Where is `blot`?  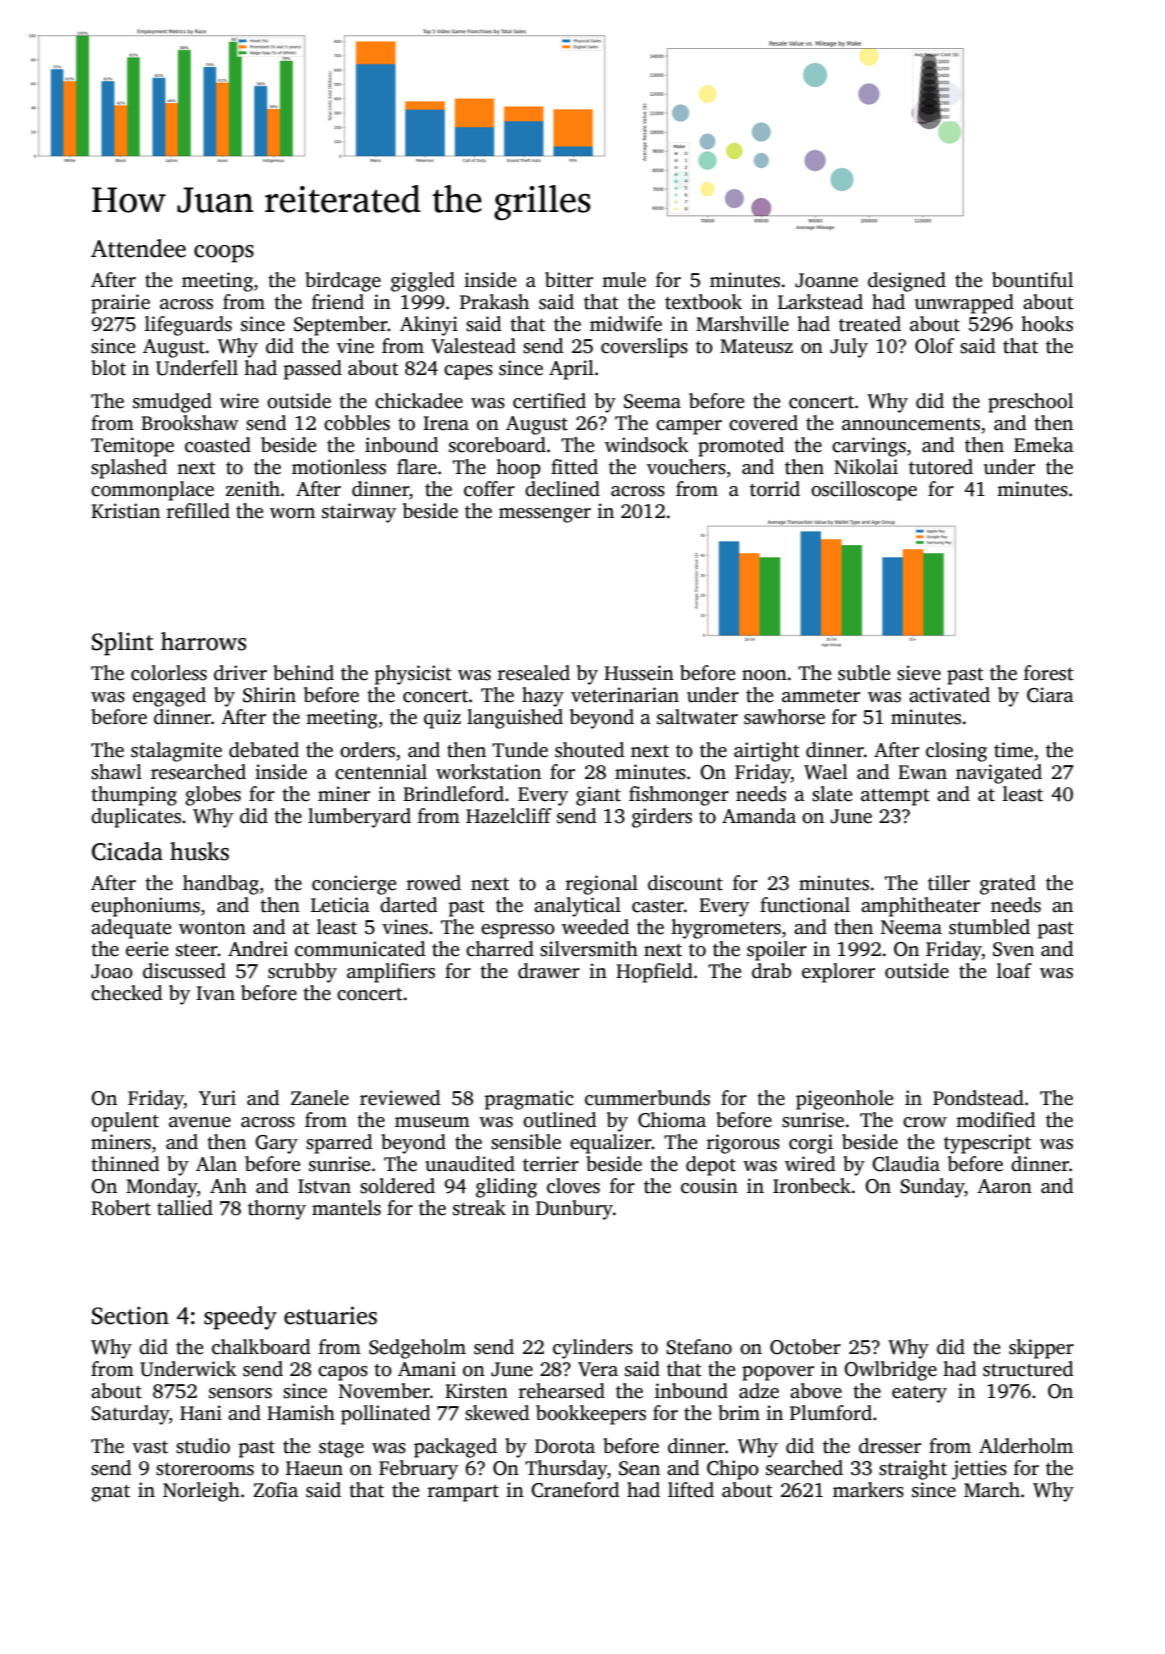
blot is located at coordinates (108, 368).
